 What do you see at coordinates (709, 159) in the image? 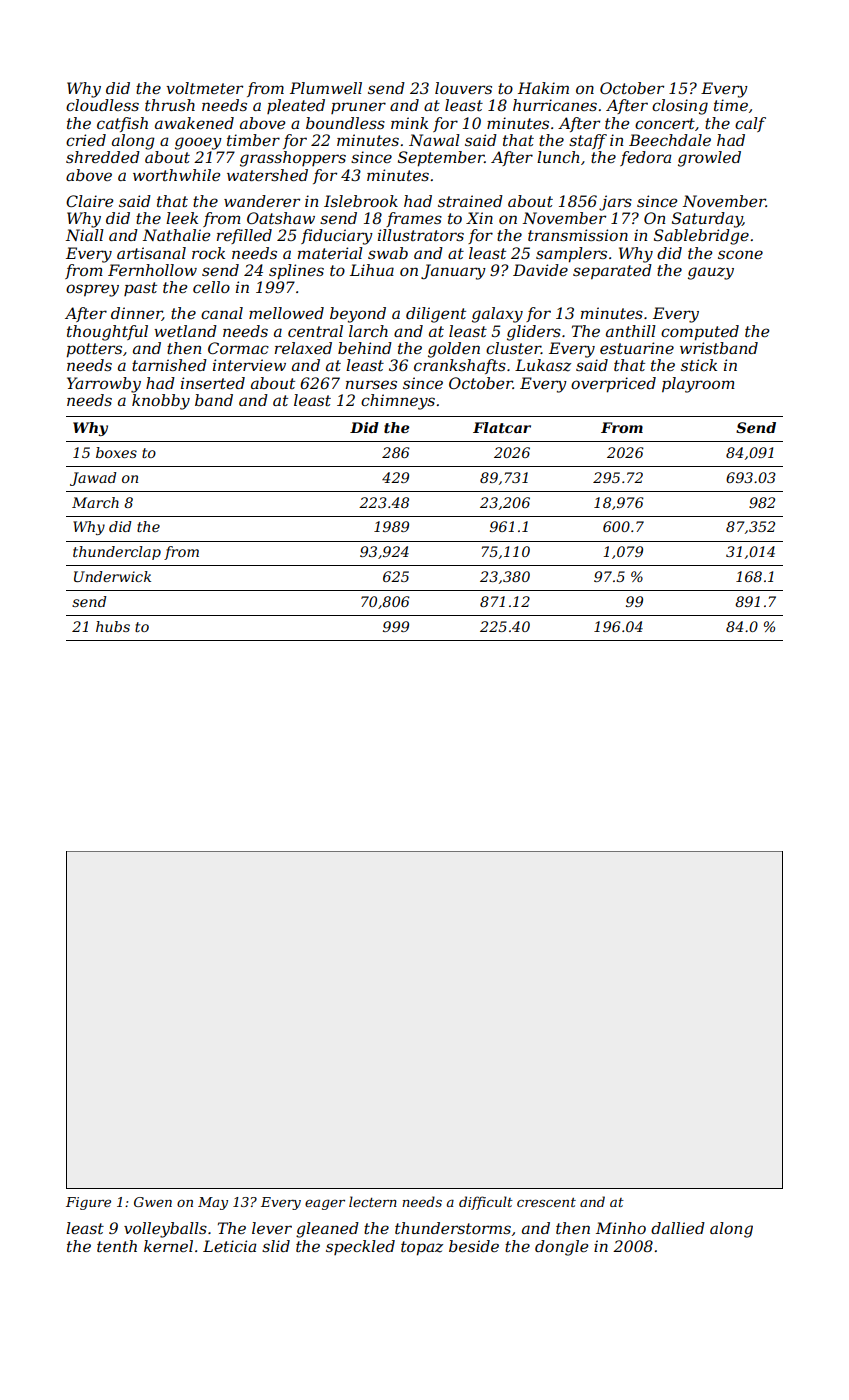
I see `growled` at bounding box center [709, 159].
